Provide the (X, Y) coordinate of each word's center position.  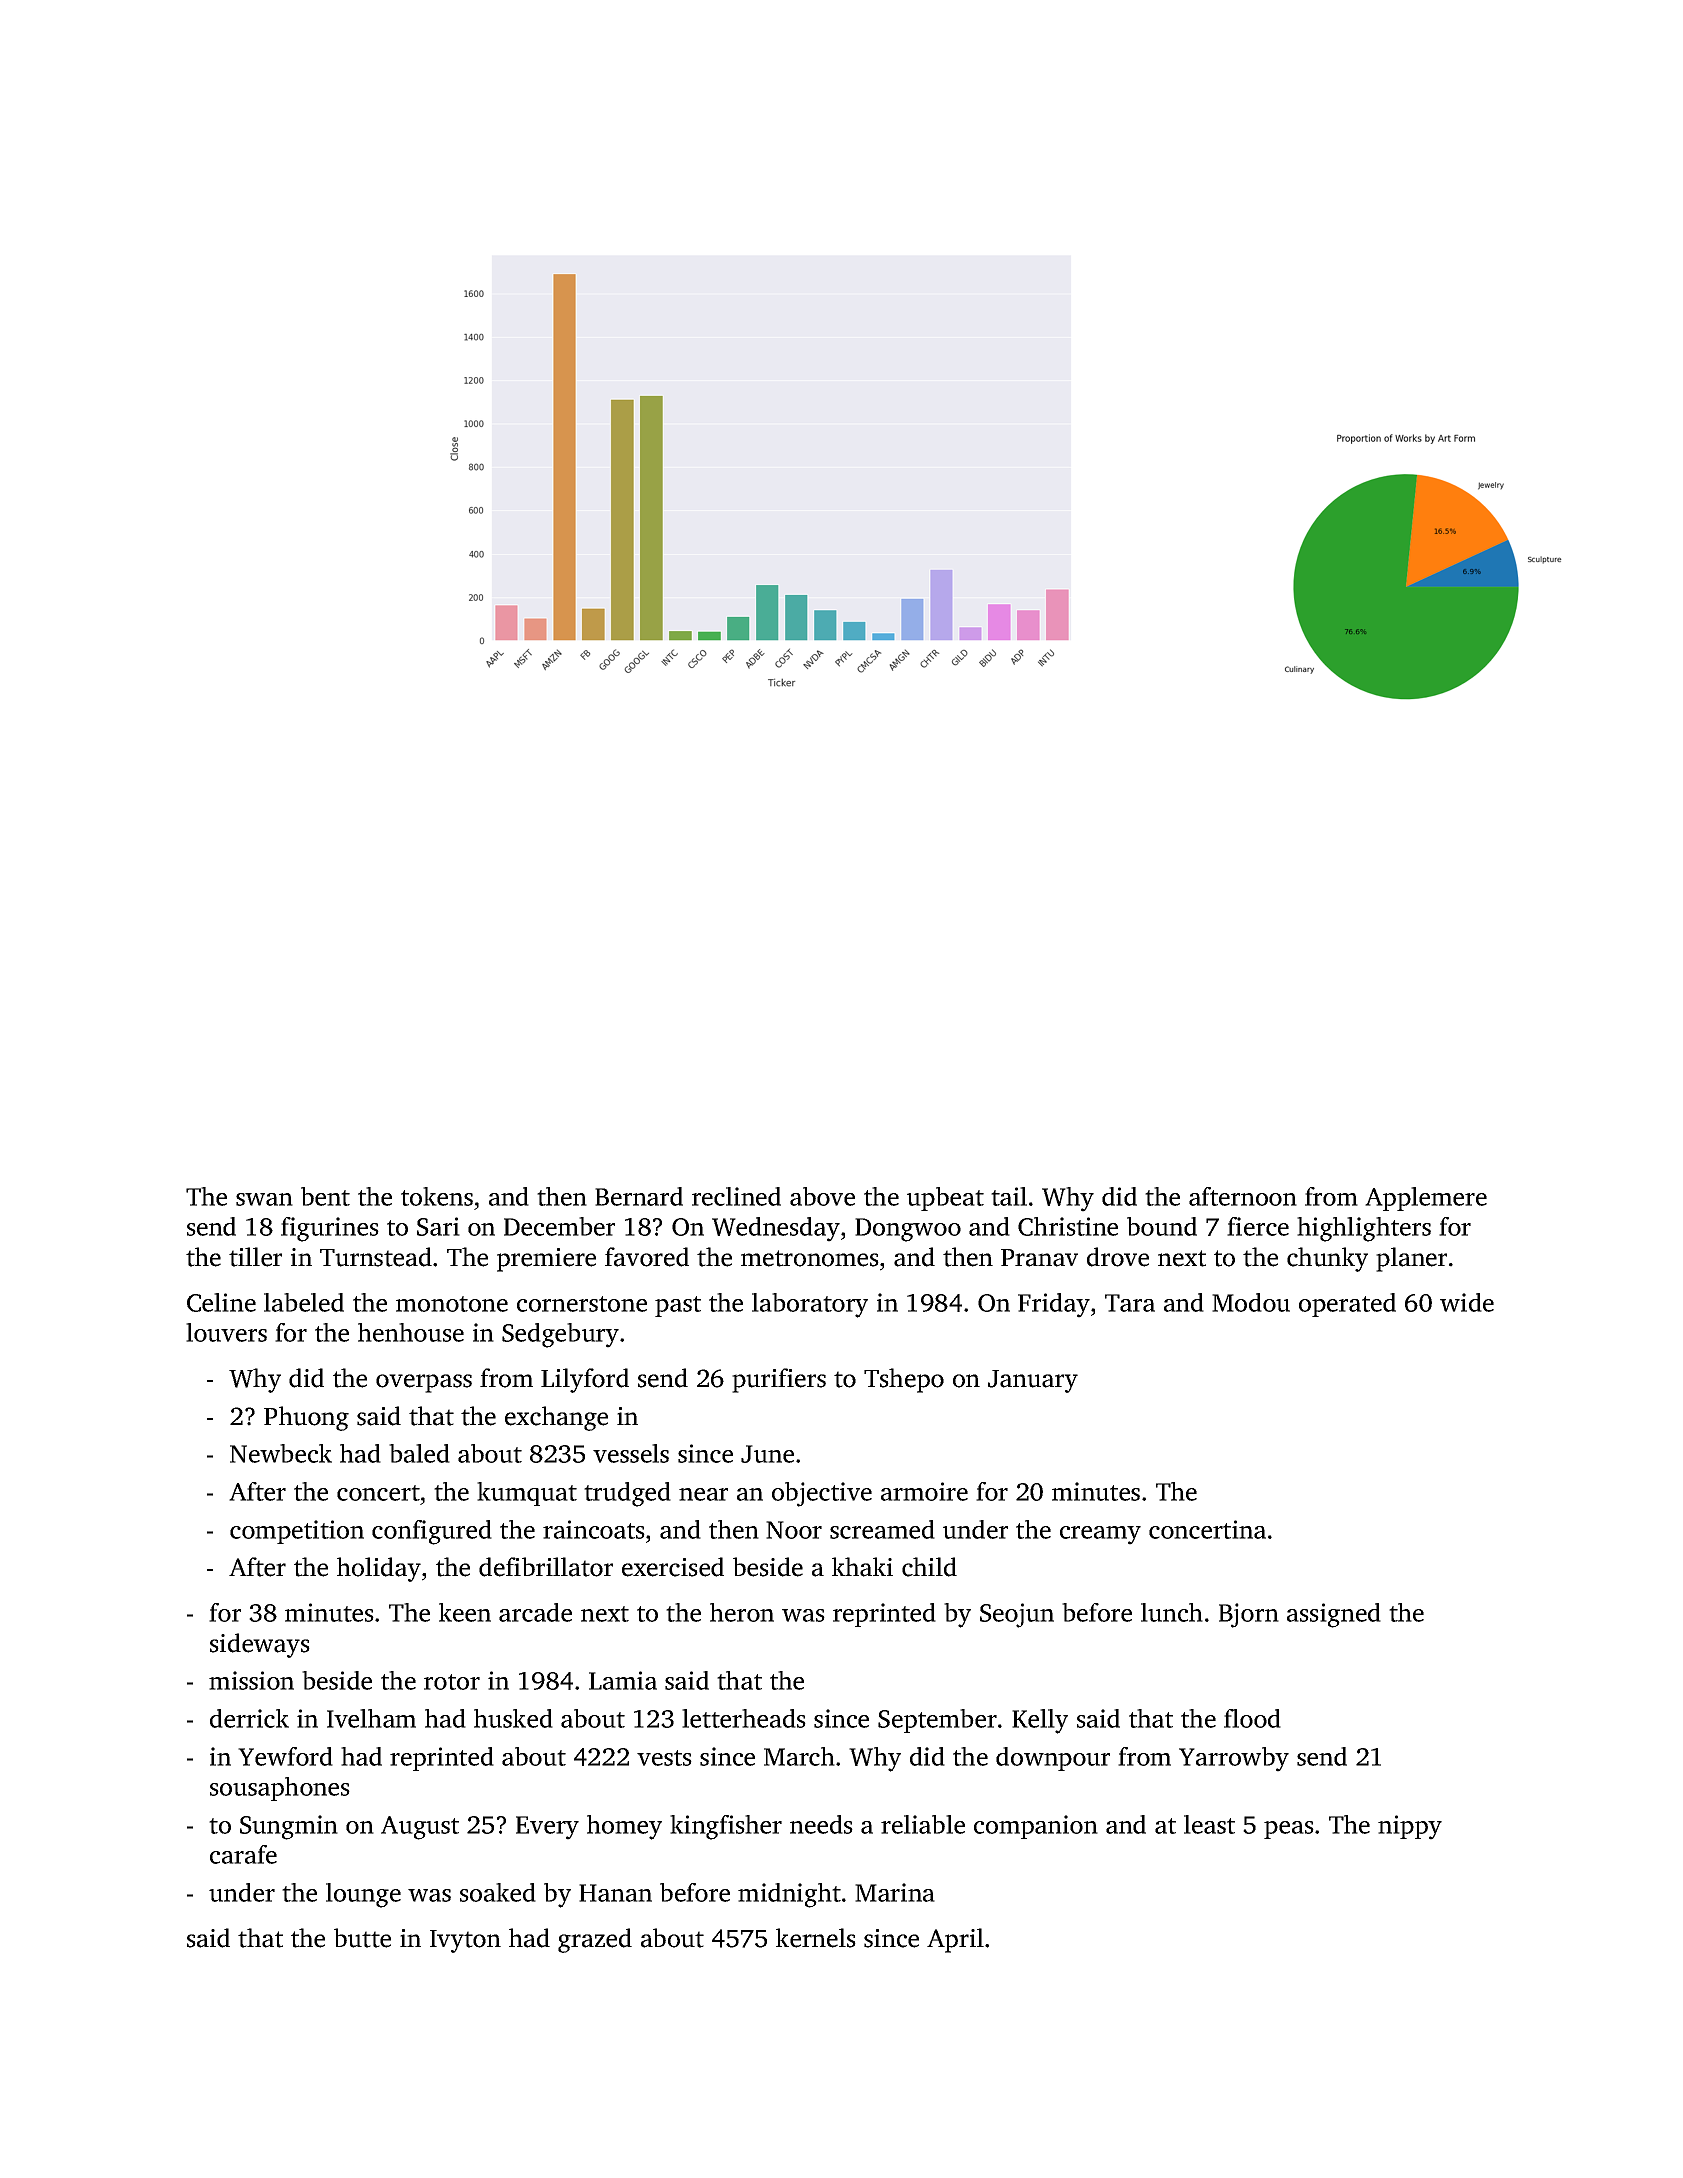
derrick (249, 1718)
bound (1162, 1226)
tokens (437, 1196)
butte (362, 1938)
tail (1009, 1196)
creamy (1100, 1535)
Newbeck (281, 1453)
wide (1467, 1302)
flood (1252, 1718)
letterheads (744, 1718)
